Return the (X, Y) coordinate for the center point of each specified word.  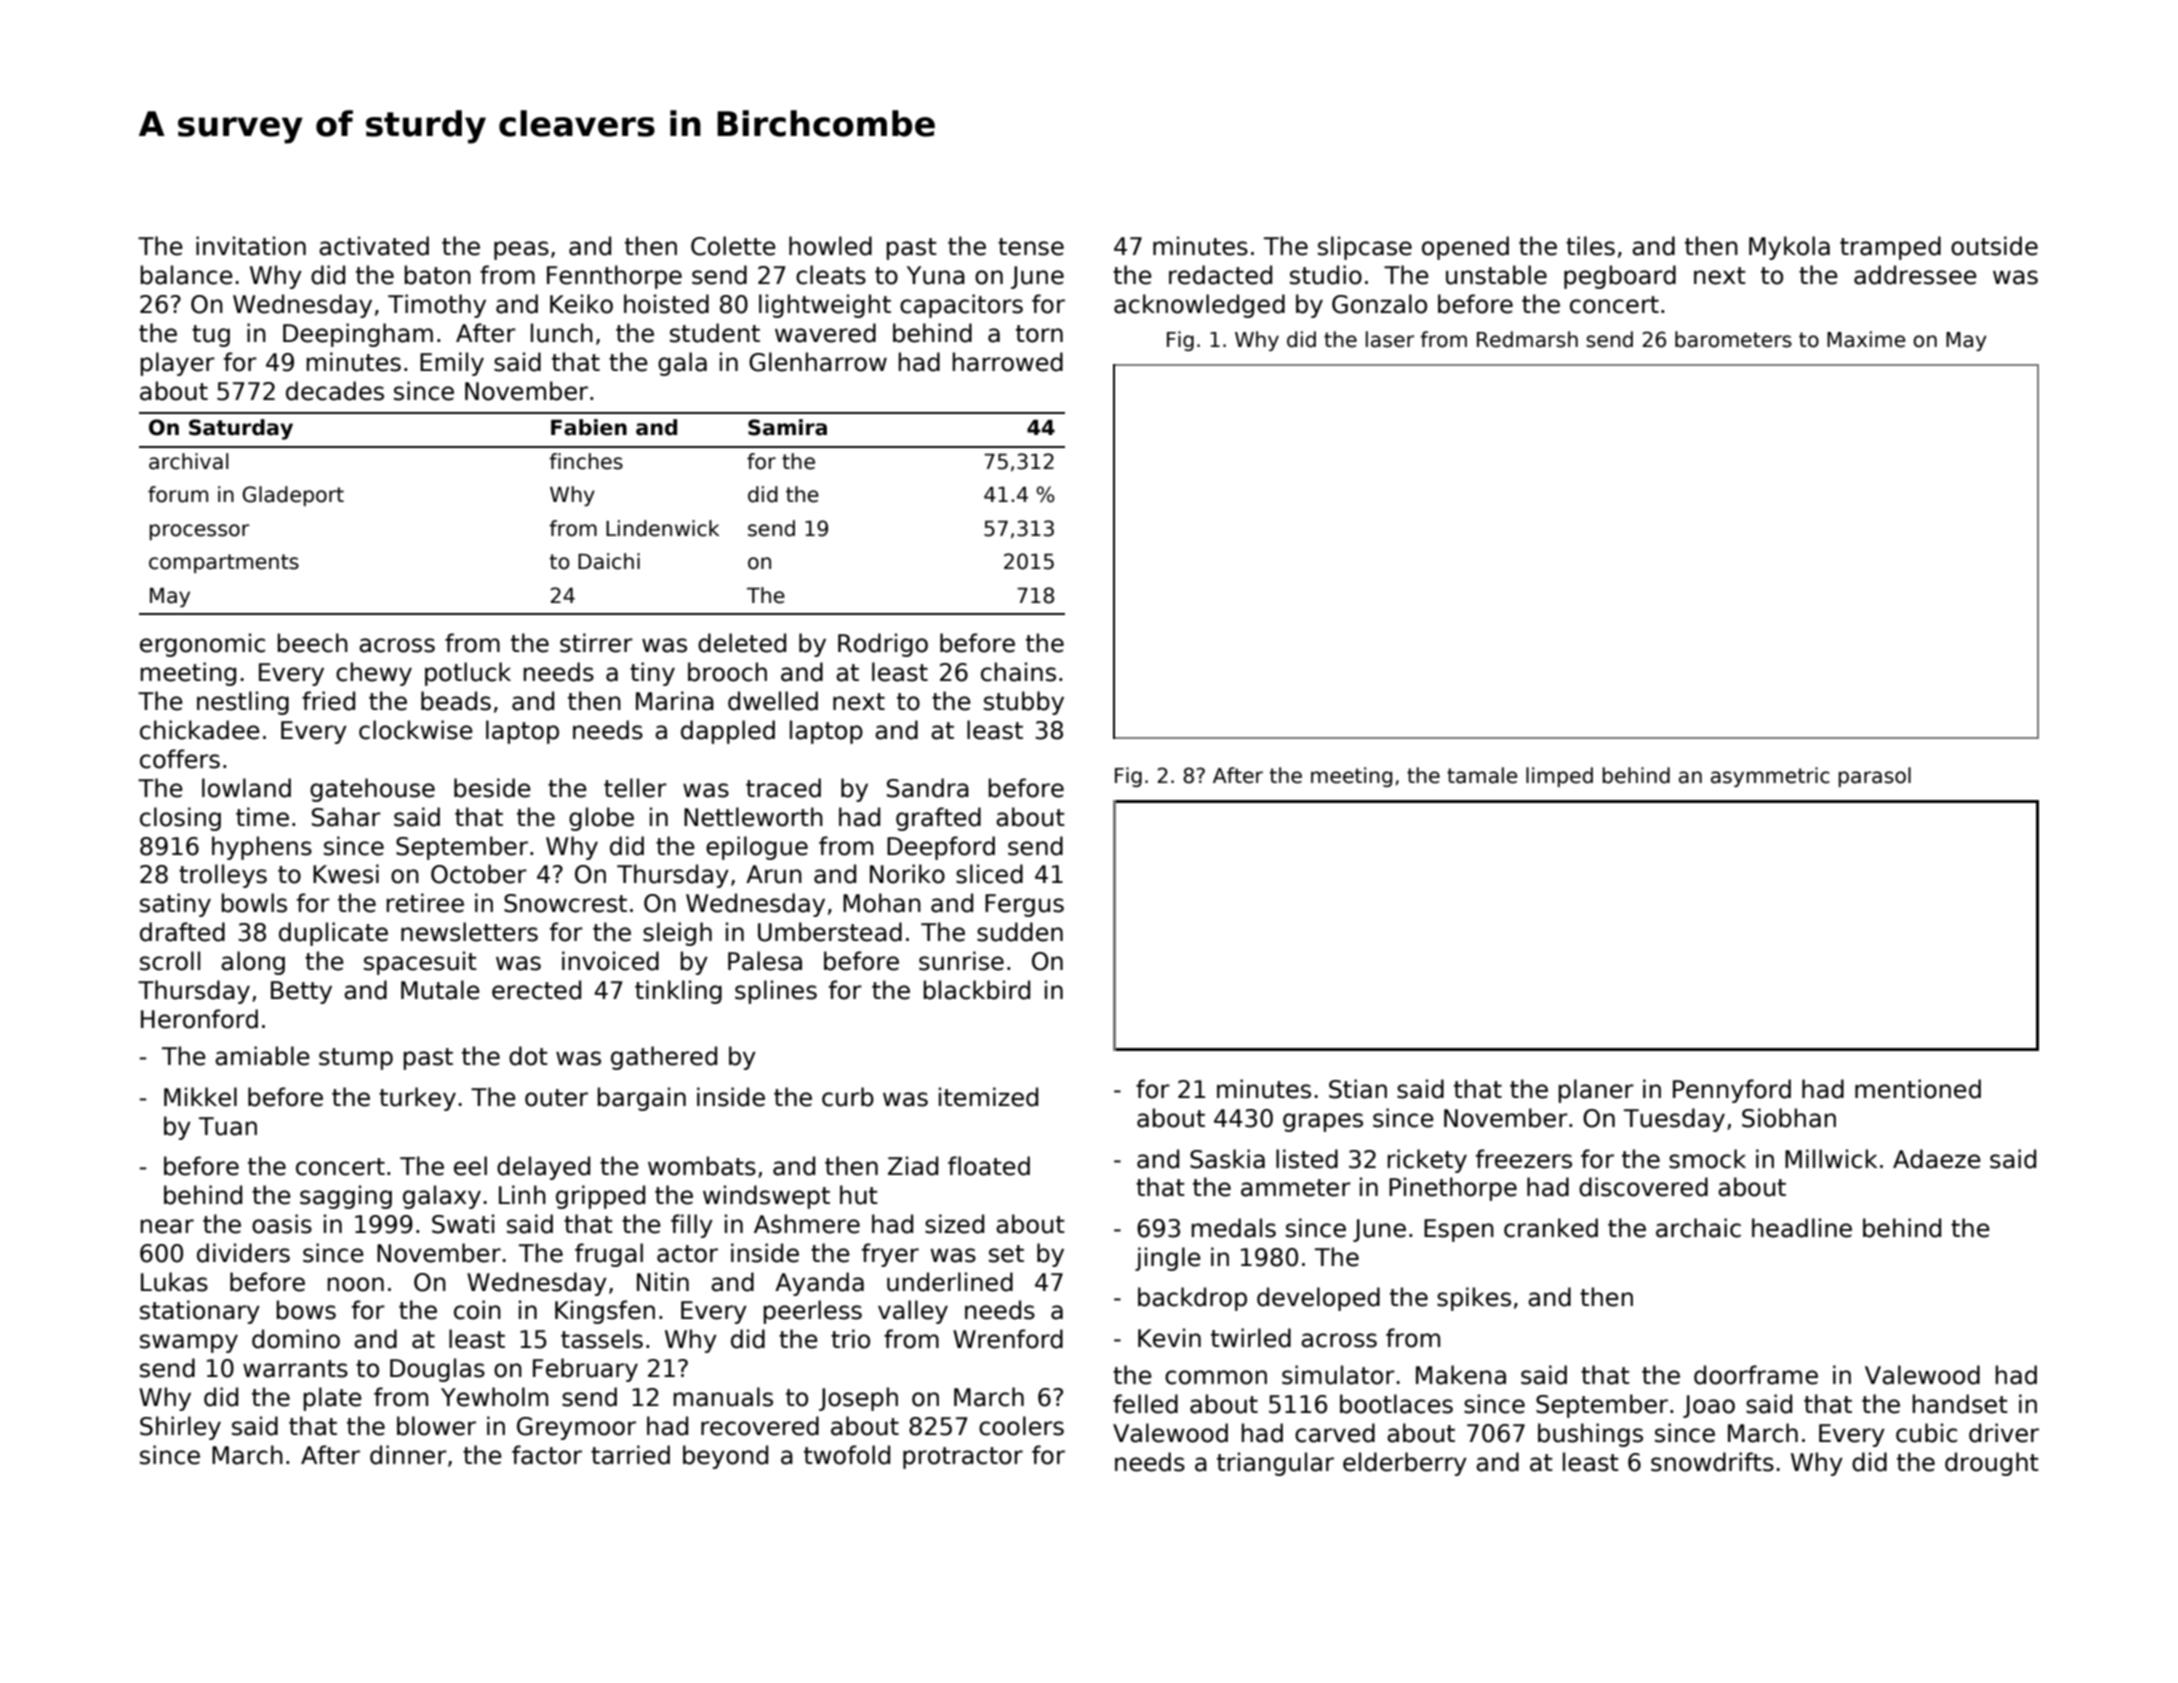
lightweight (825, 306)
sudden (1020, 932)
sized (954, 1224)
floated (989, 1166)
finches (586, 461)
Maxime (1866, 339)
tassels (602, 1339)
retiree (425, 903)
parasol (1875, 777)
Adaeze (1937, 1159)
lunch (562, 333)
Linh (522, 1194)
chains (1018, 672)
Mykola (1789, 248)
